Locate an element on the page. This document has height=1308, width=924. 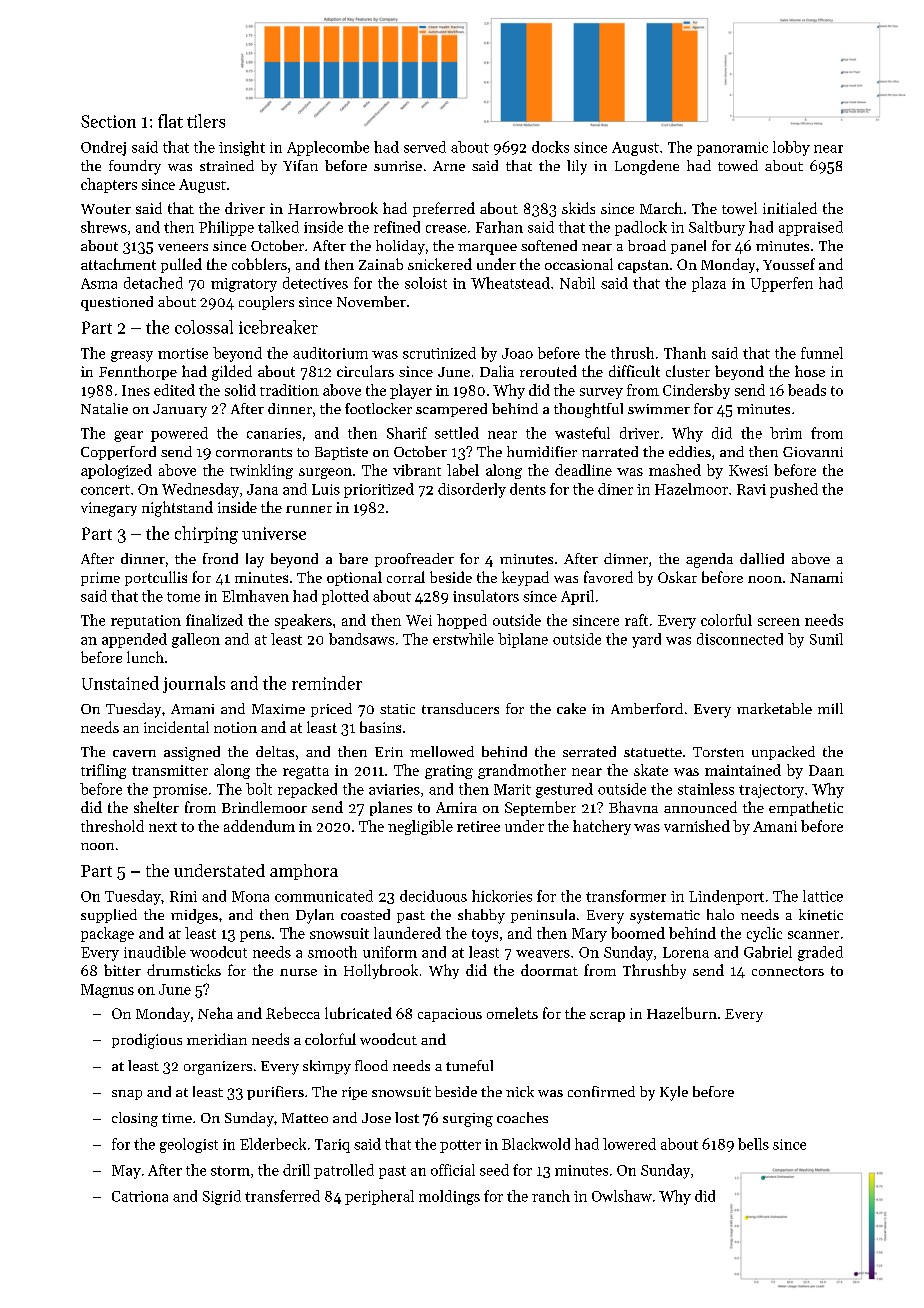
galleon is located at coordinates (196, 640).
